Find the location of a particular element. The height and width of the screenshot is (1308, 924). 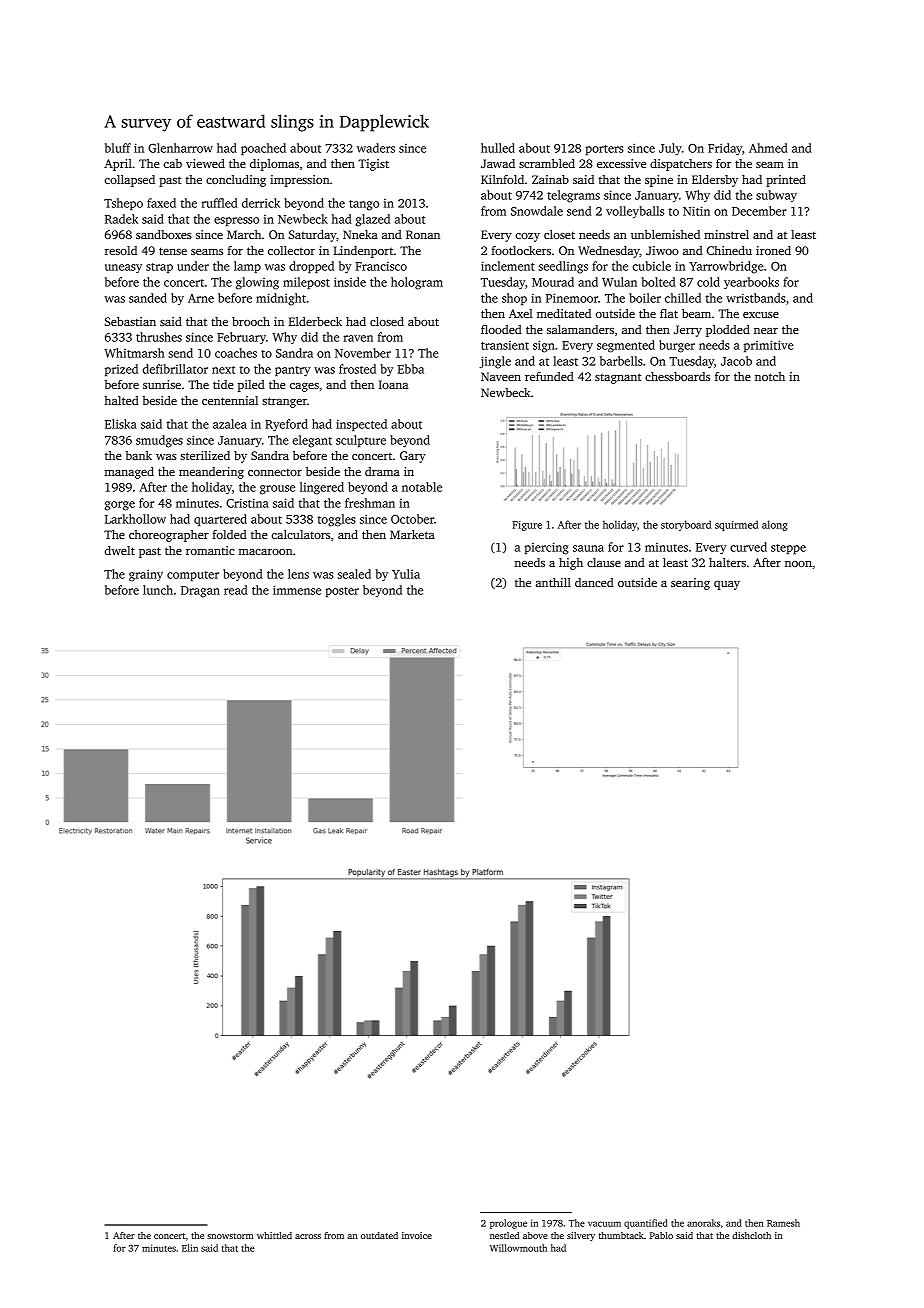

Ramesh is located at coordinates (783, 1223).
